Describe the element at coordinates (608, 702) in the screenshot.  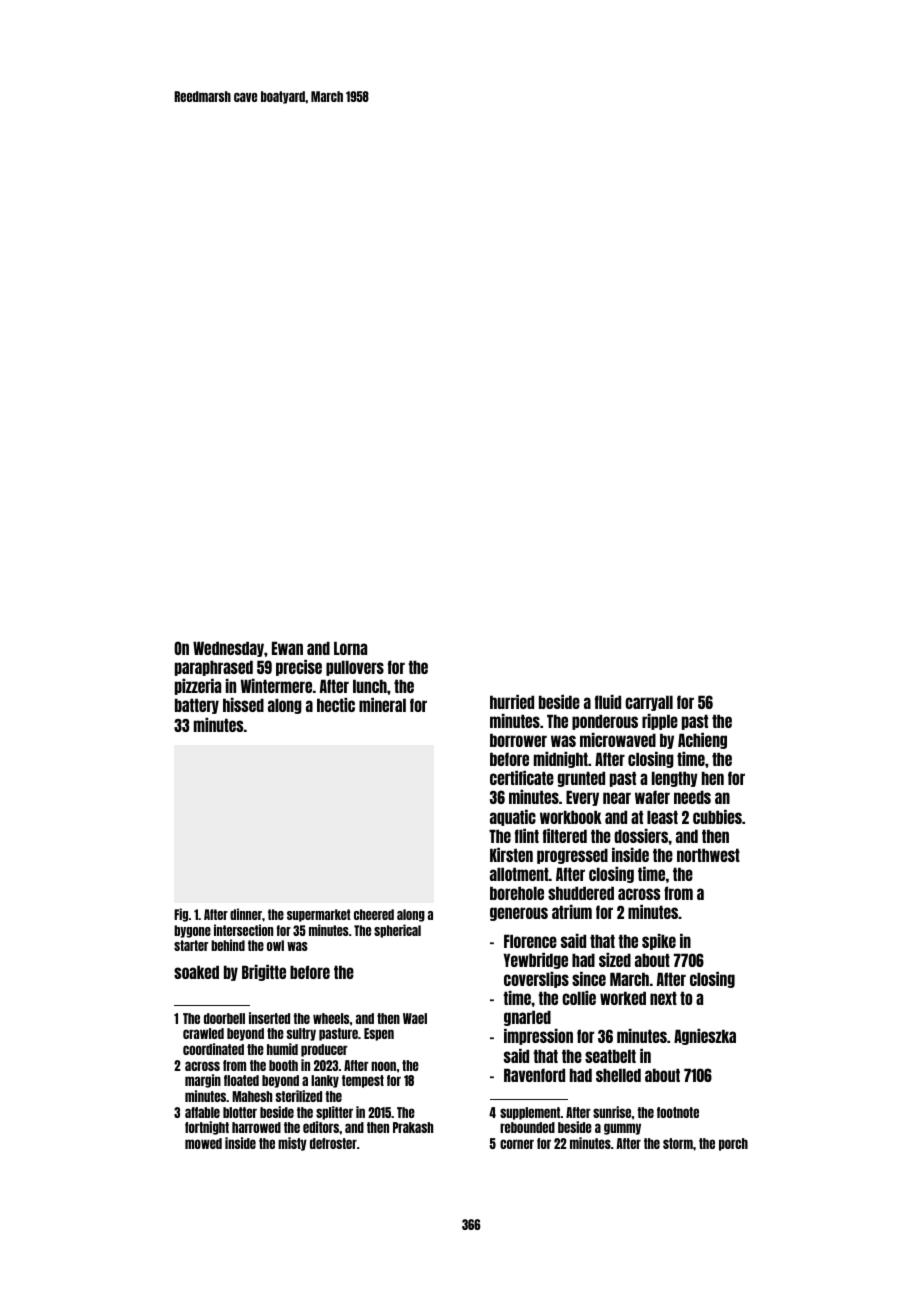
I see `fluid` at that location.
